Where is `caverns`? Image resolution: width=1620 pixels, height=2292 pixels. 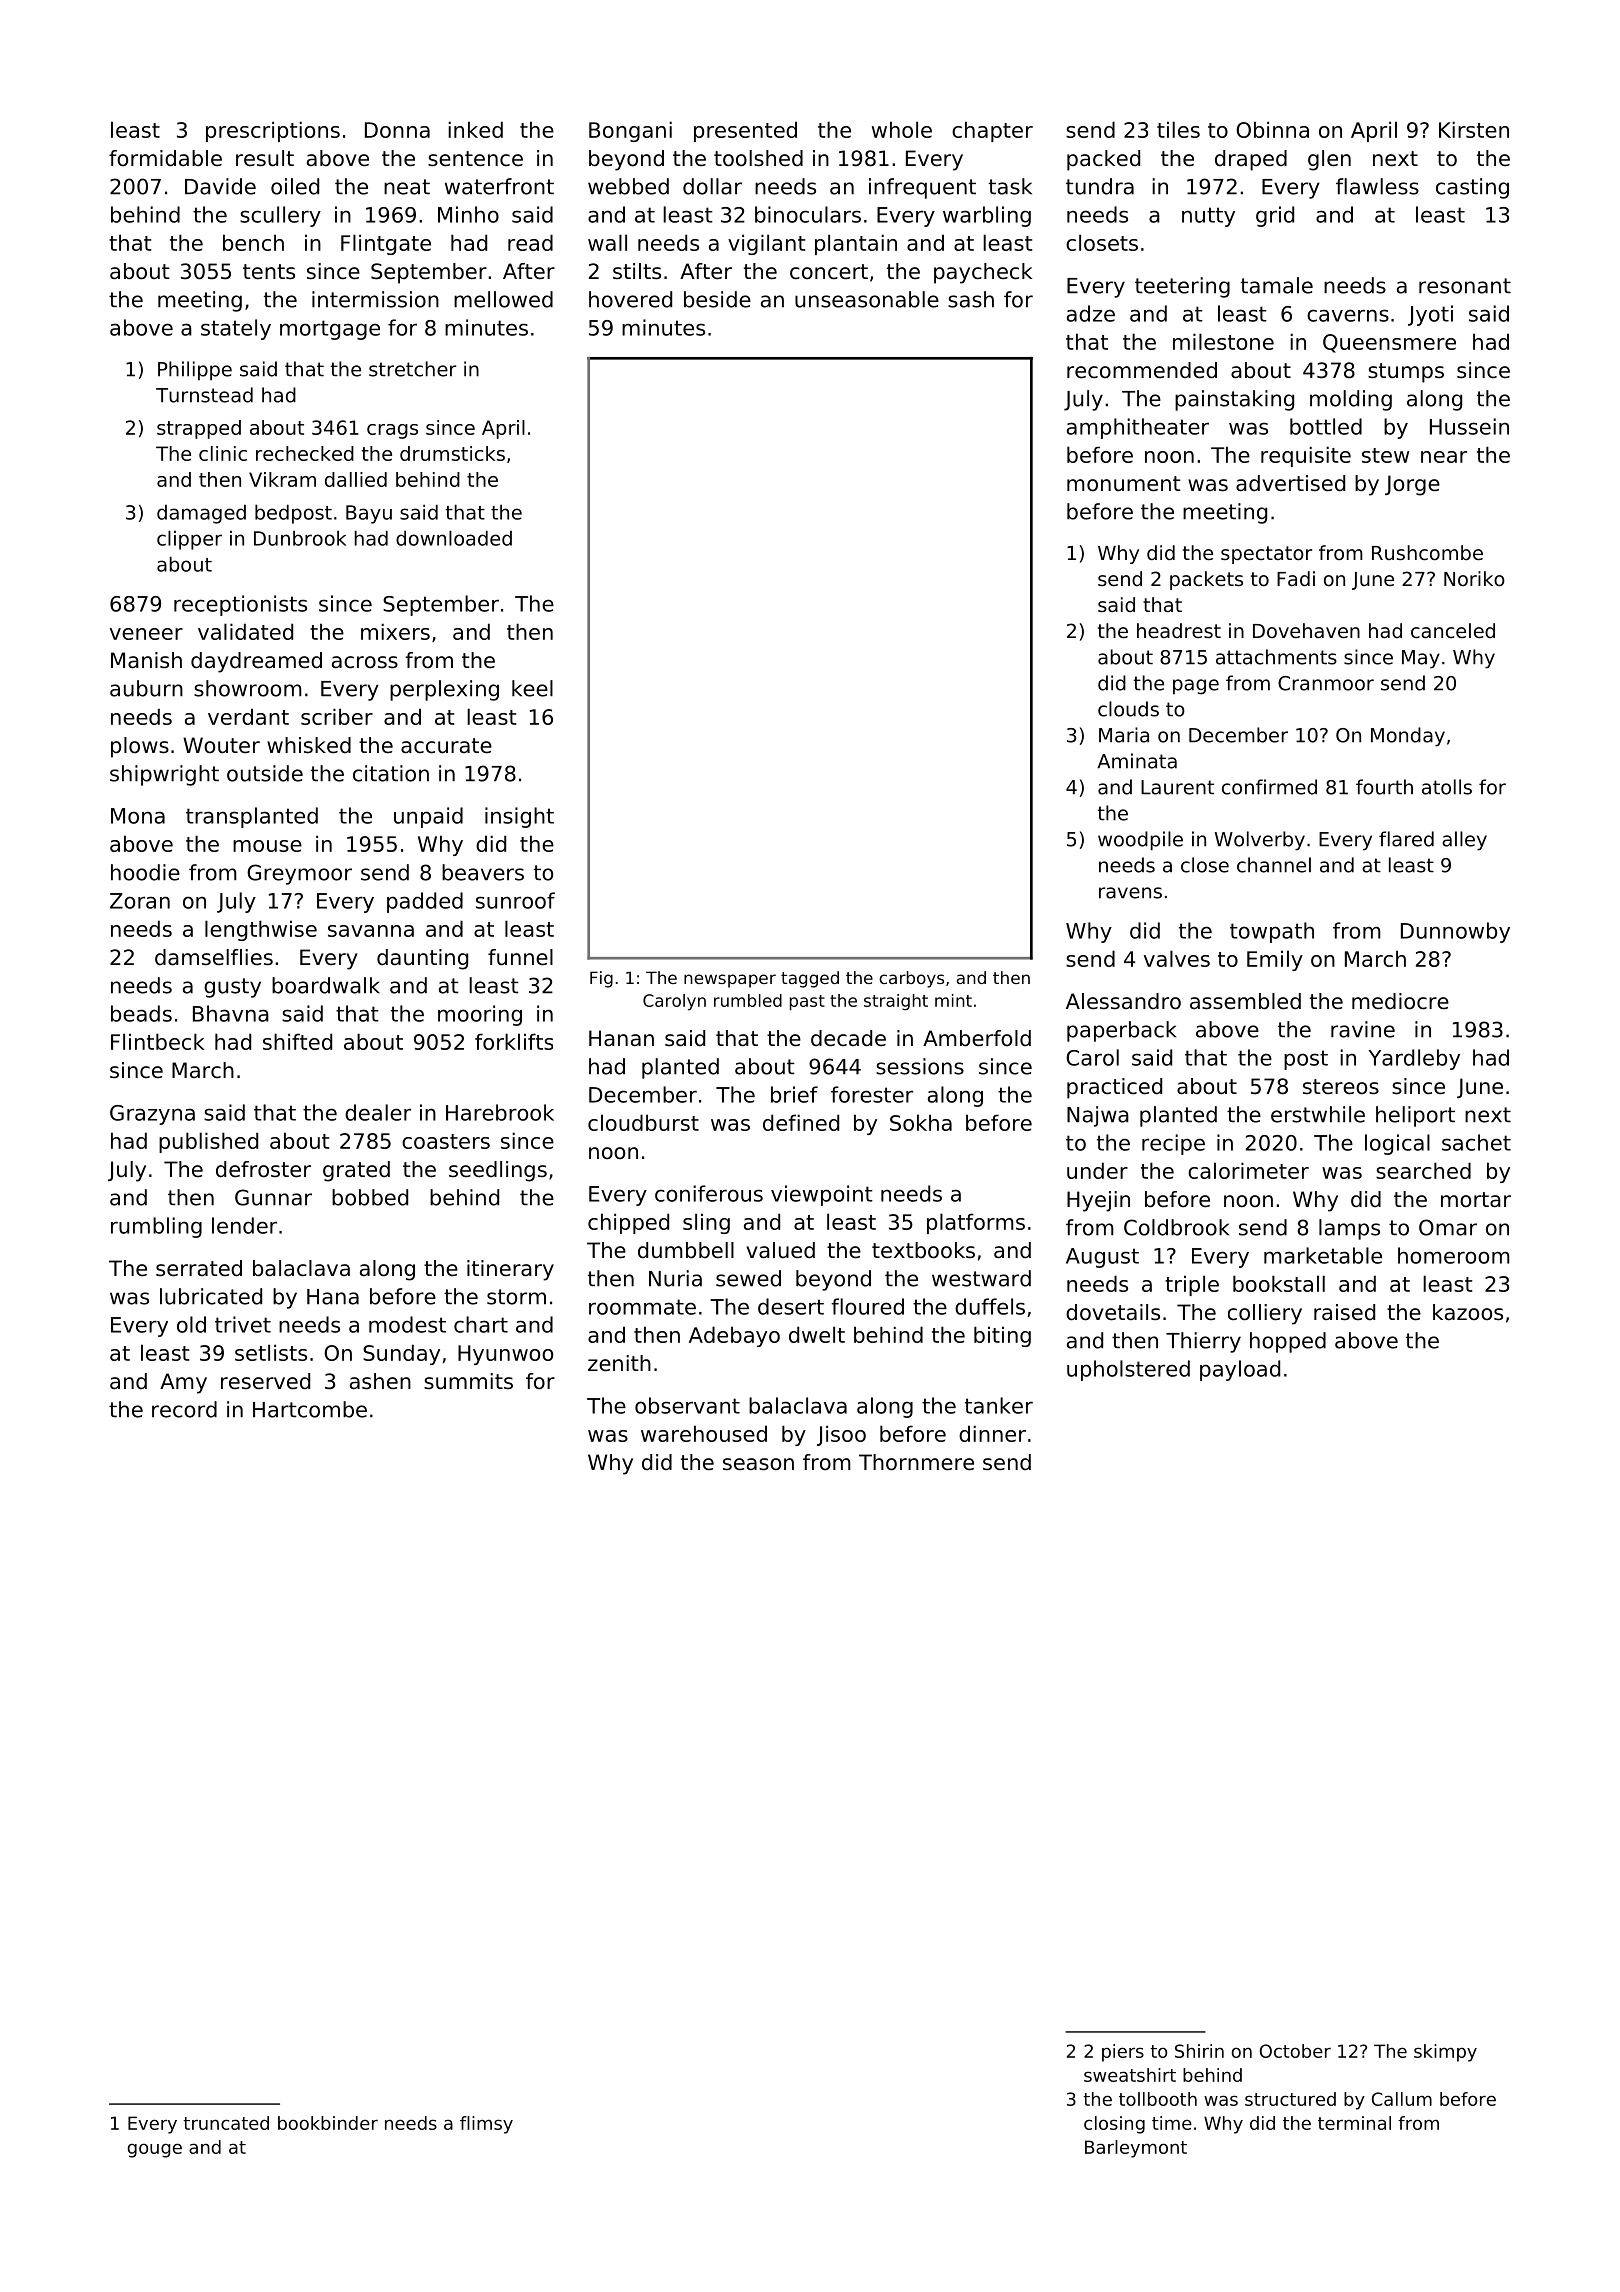 caverns is located at coordinates (1348, 315).
